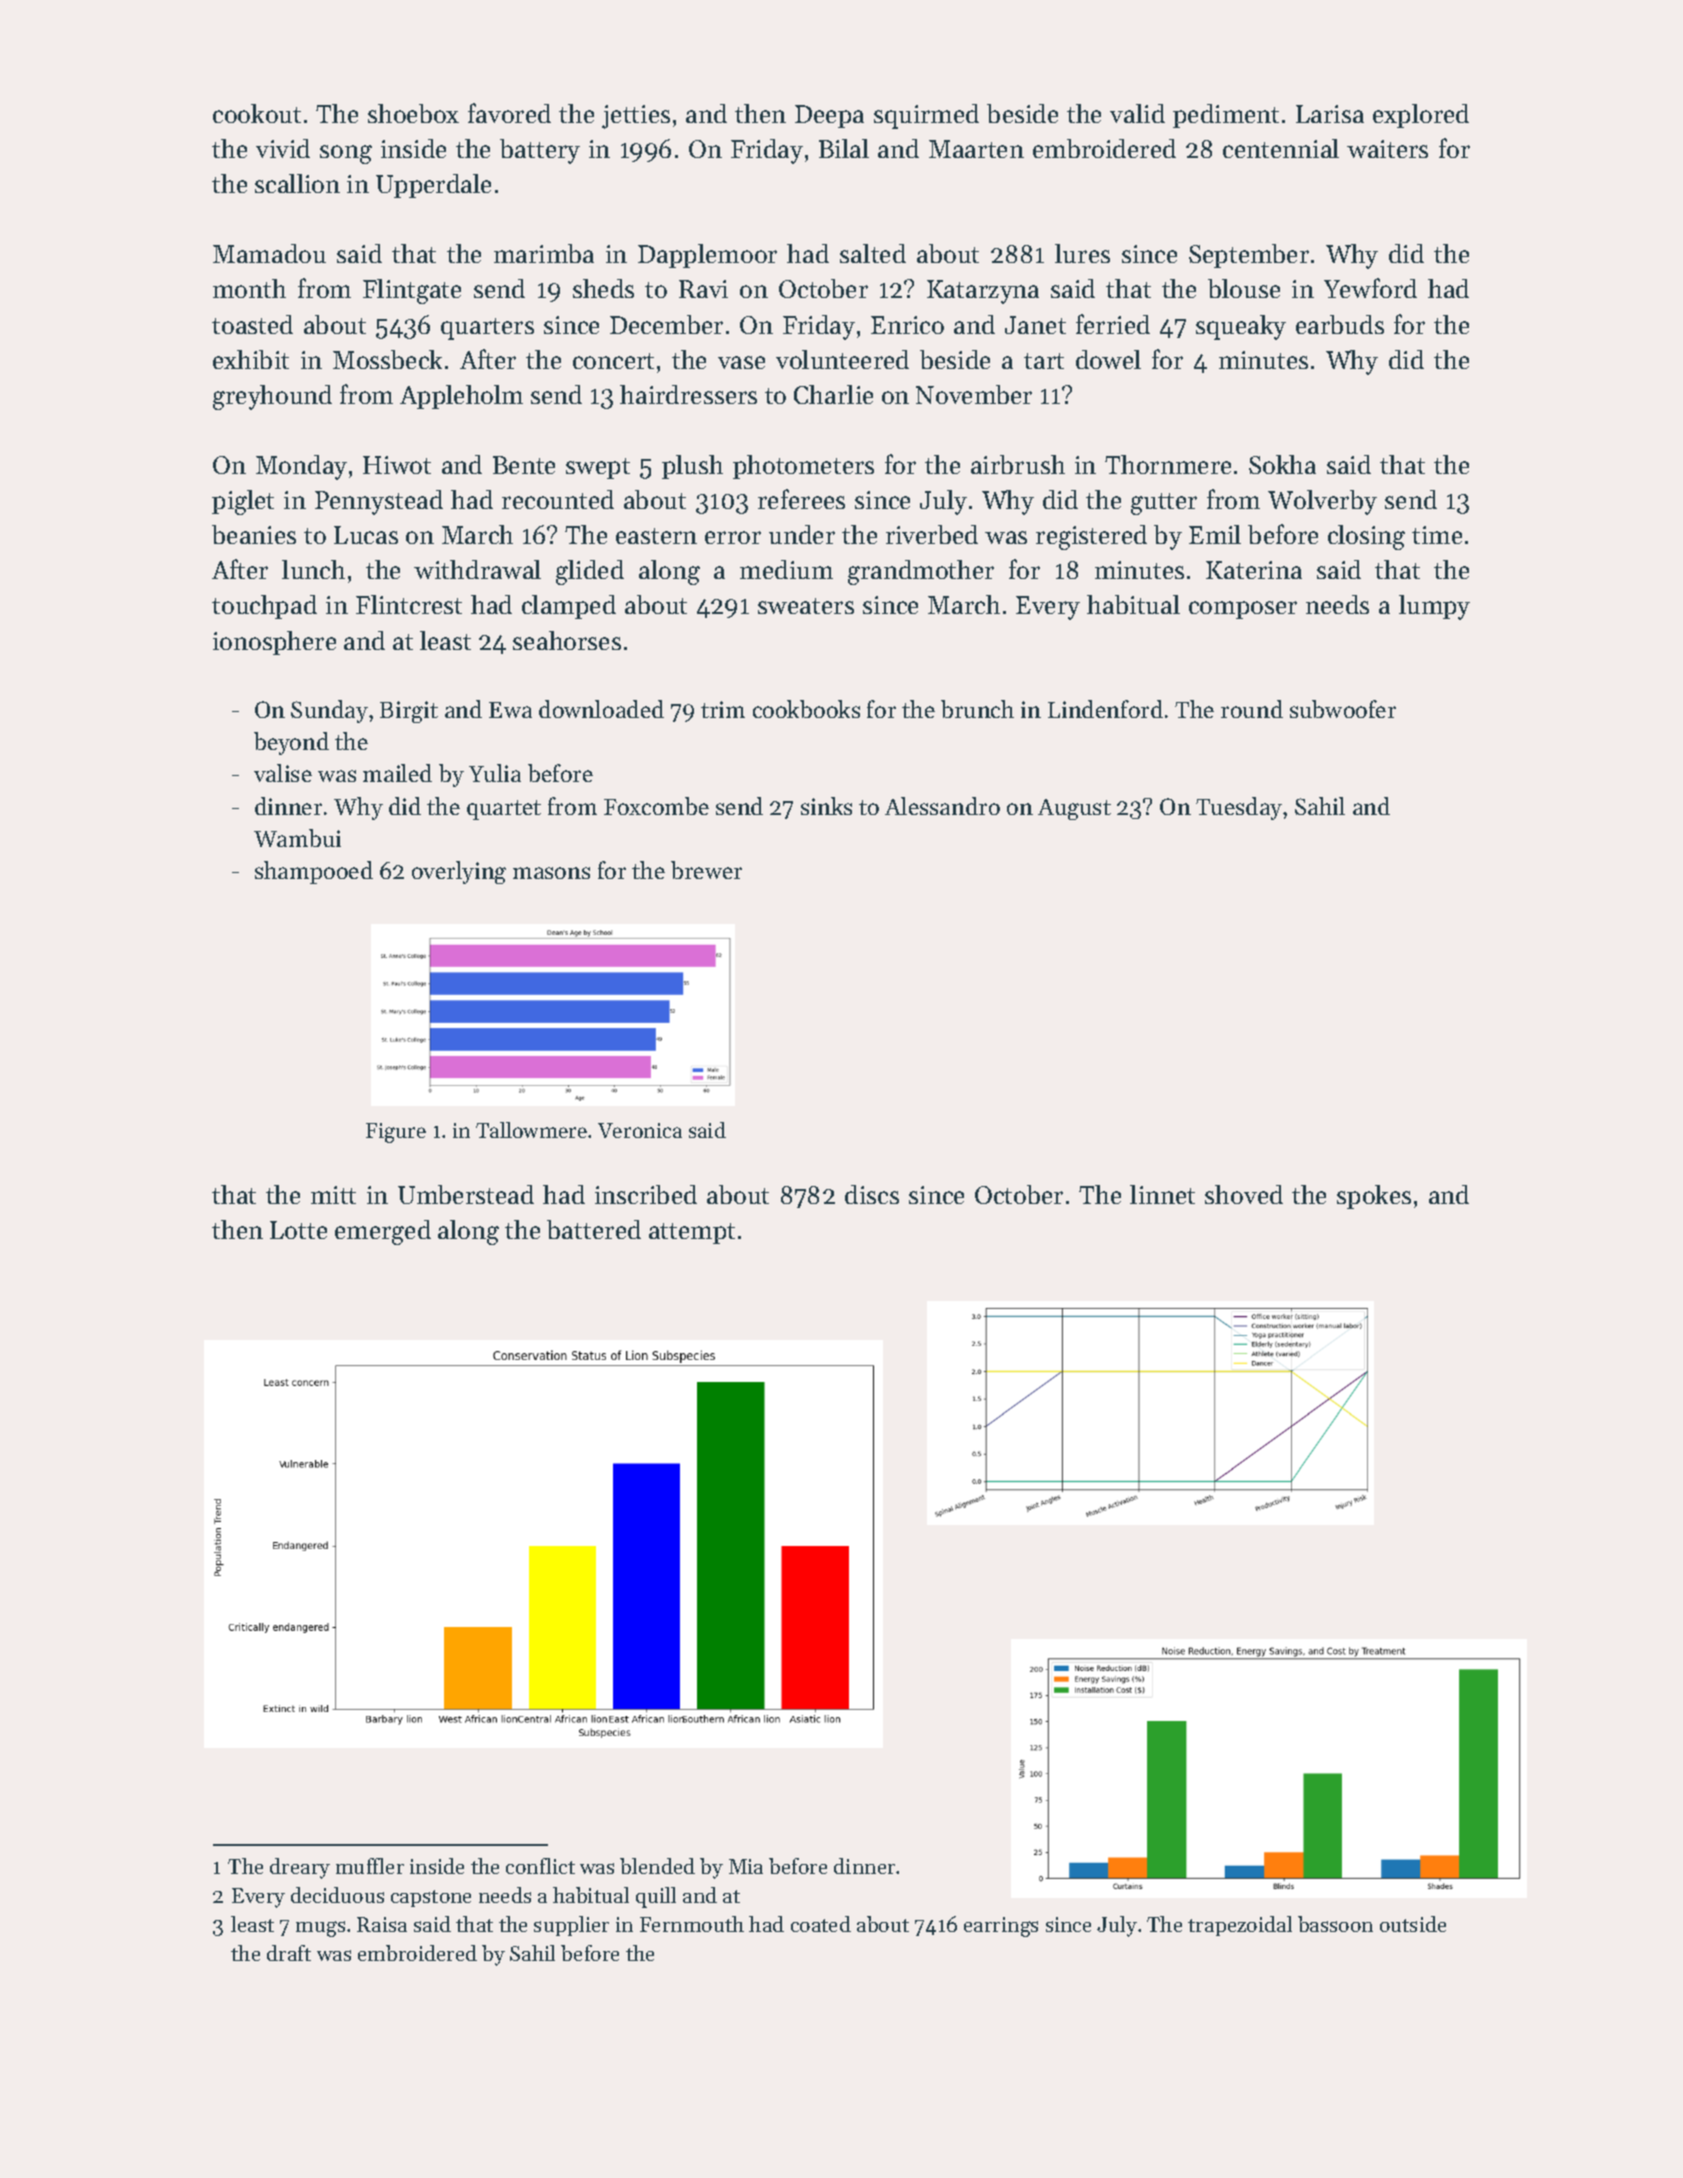 This document has height=2178, width=1683. I want to click on valise, so click(283, 773).
